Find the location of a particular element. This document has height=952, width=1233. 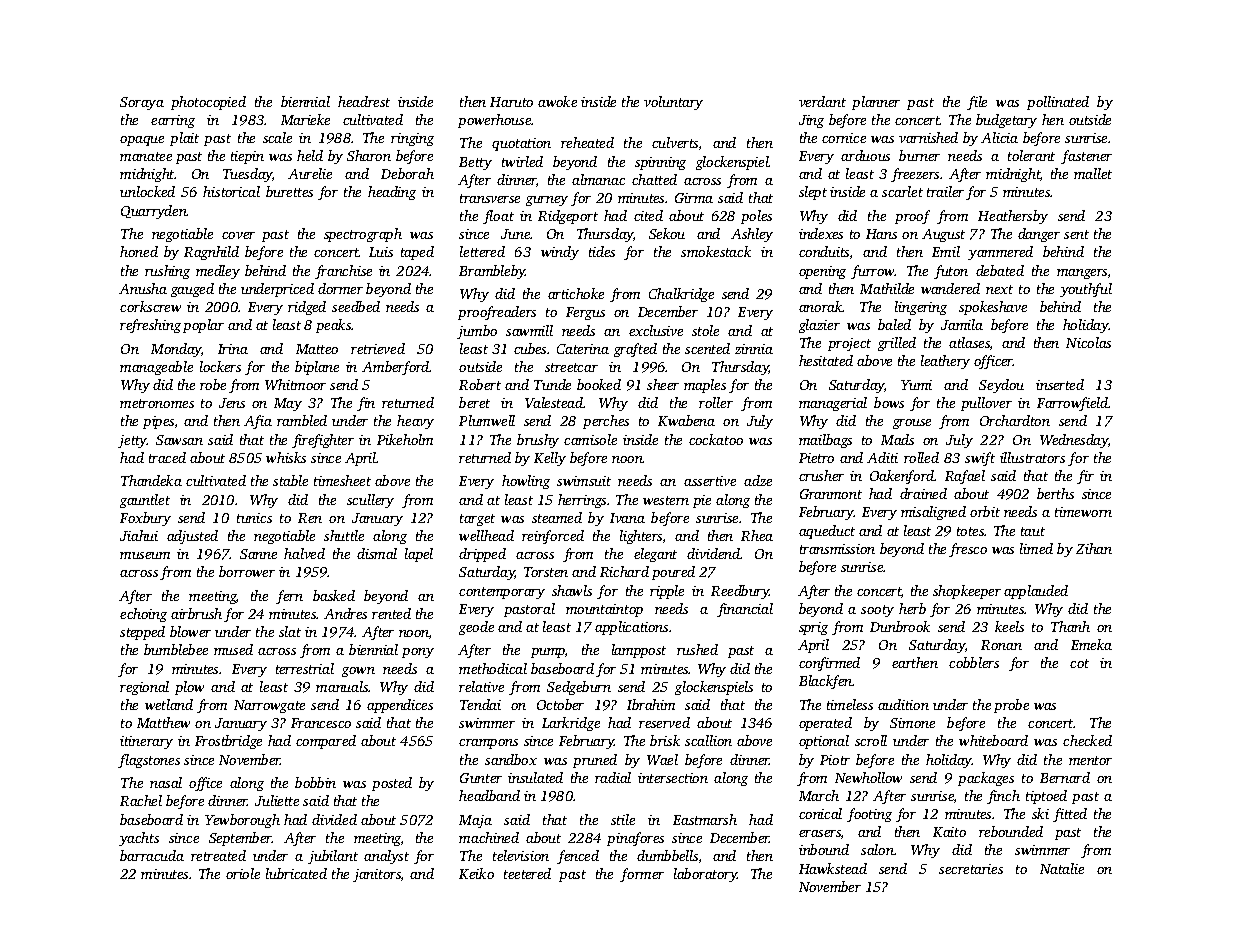

zinnia is located at coordinates (754, 349).
